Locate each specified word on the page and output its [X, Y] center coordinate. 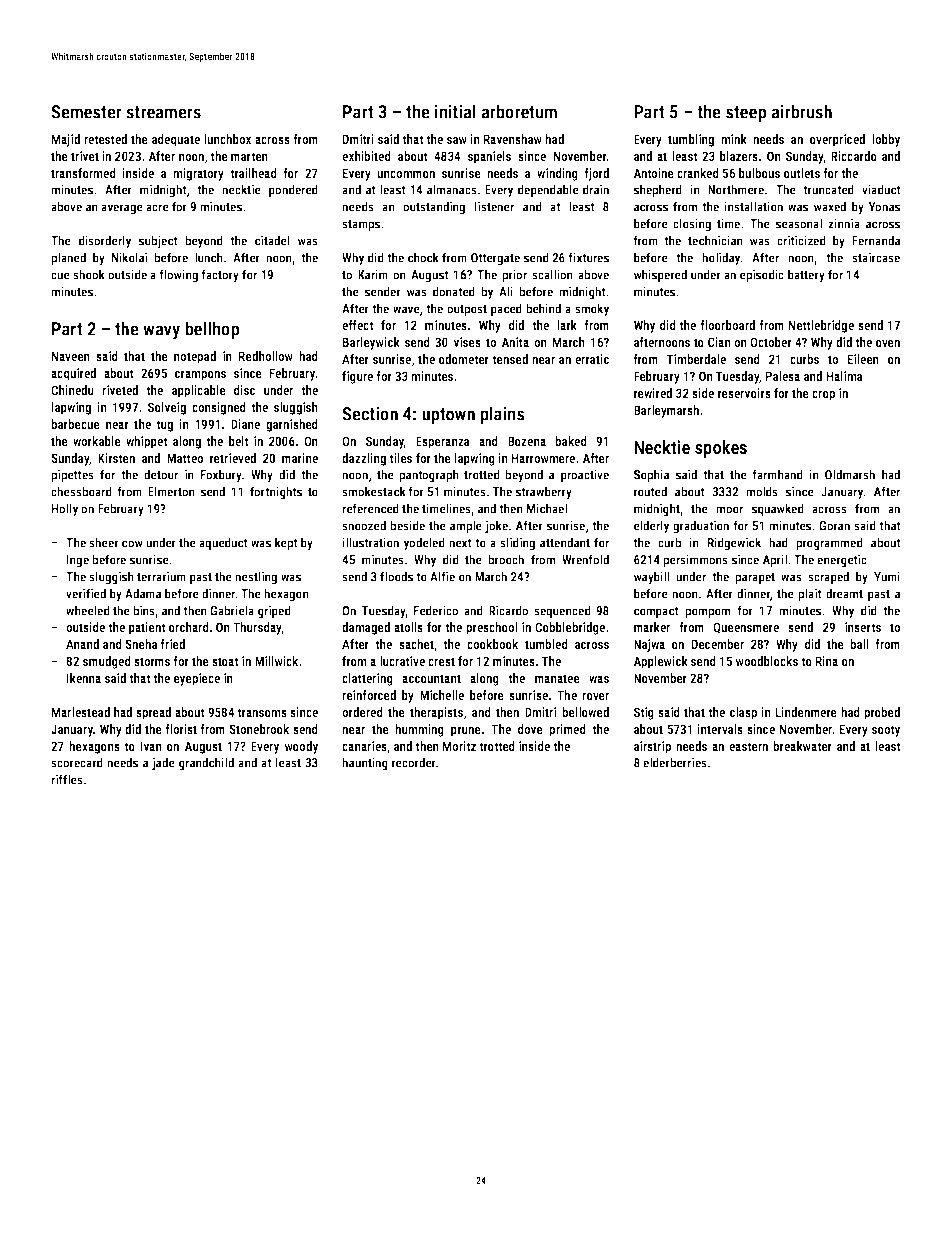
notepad [195, 357]
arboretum [519, 111]
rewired [653, 393]
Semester [86, 112]
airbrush [801, 111]
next [460, 543]
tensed [510, 359]
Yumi [887, 576]
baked [571, 441]
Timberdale [696, 359]
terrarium [161, 576]
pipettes [72, 475]
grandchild [206, 764]
